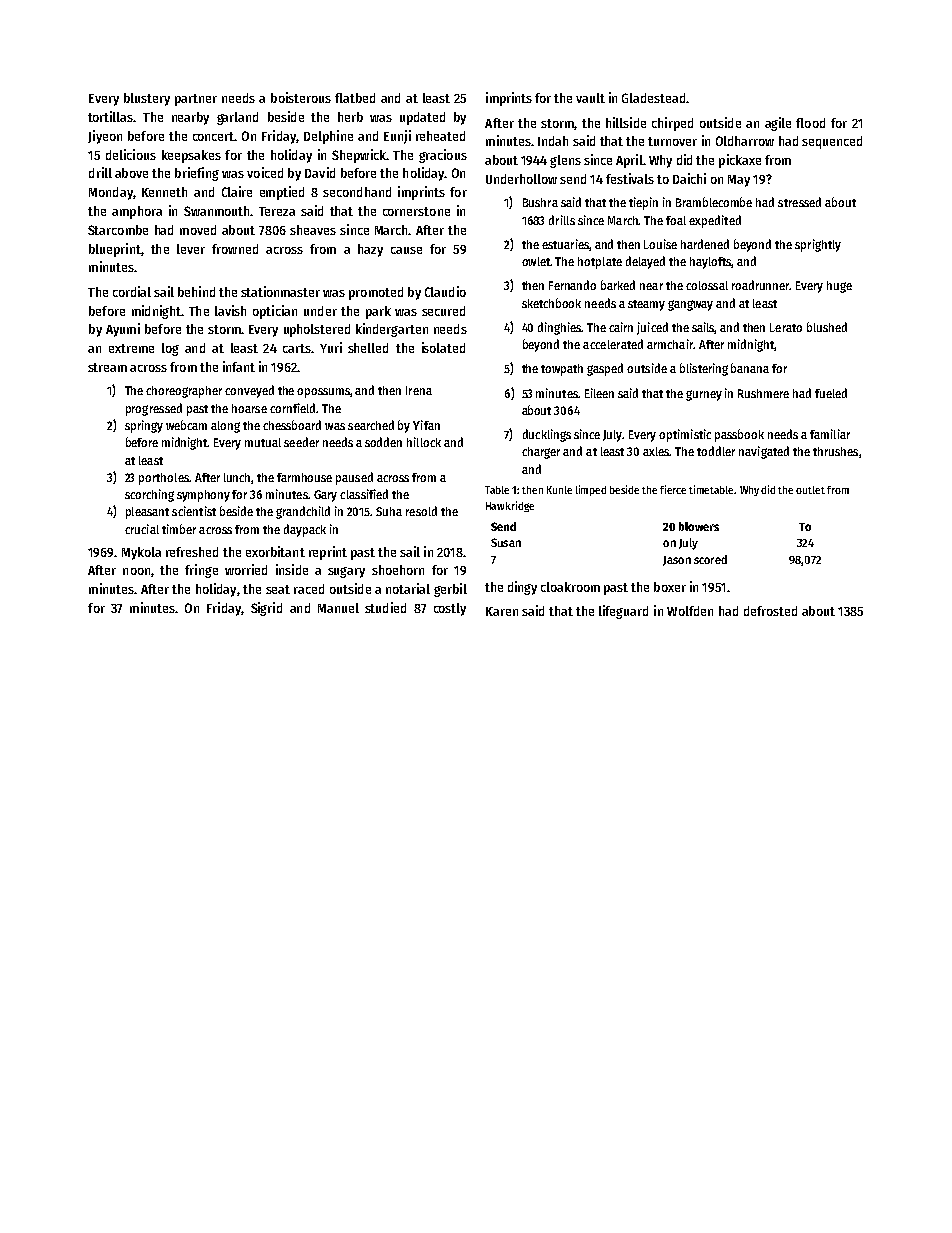 The width and height of the screenshot is (952, 1233). What do you see at coordinates (570, 587) in the screenshot?
I see `cloakroom` at bounding box center [570, 587].
